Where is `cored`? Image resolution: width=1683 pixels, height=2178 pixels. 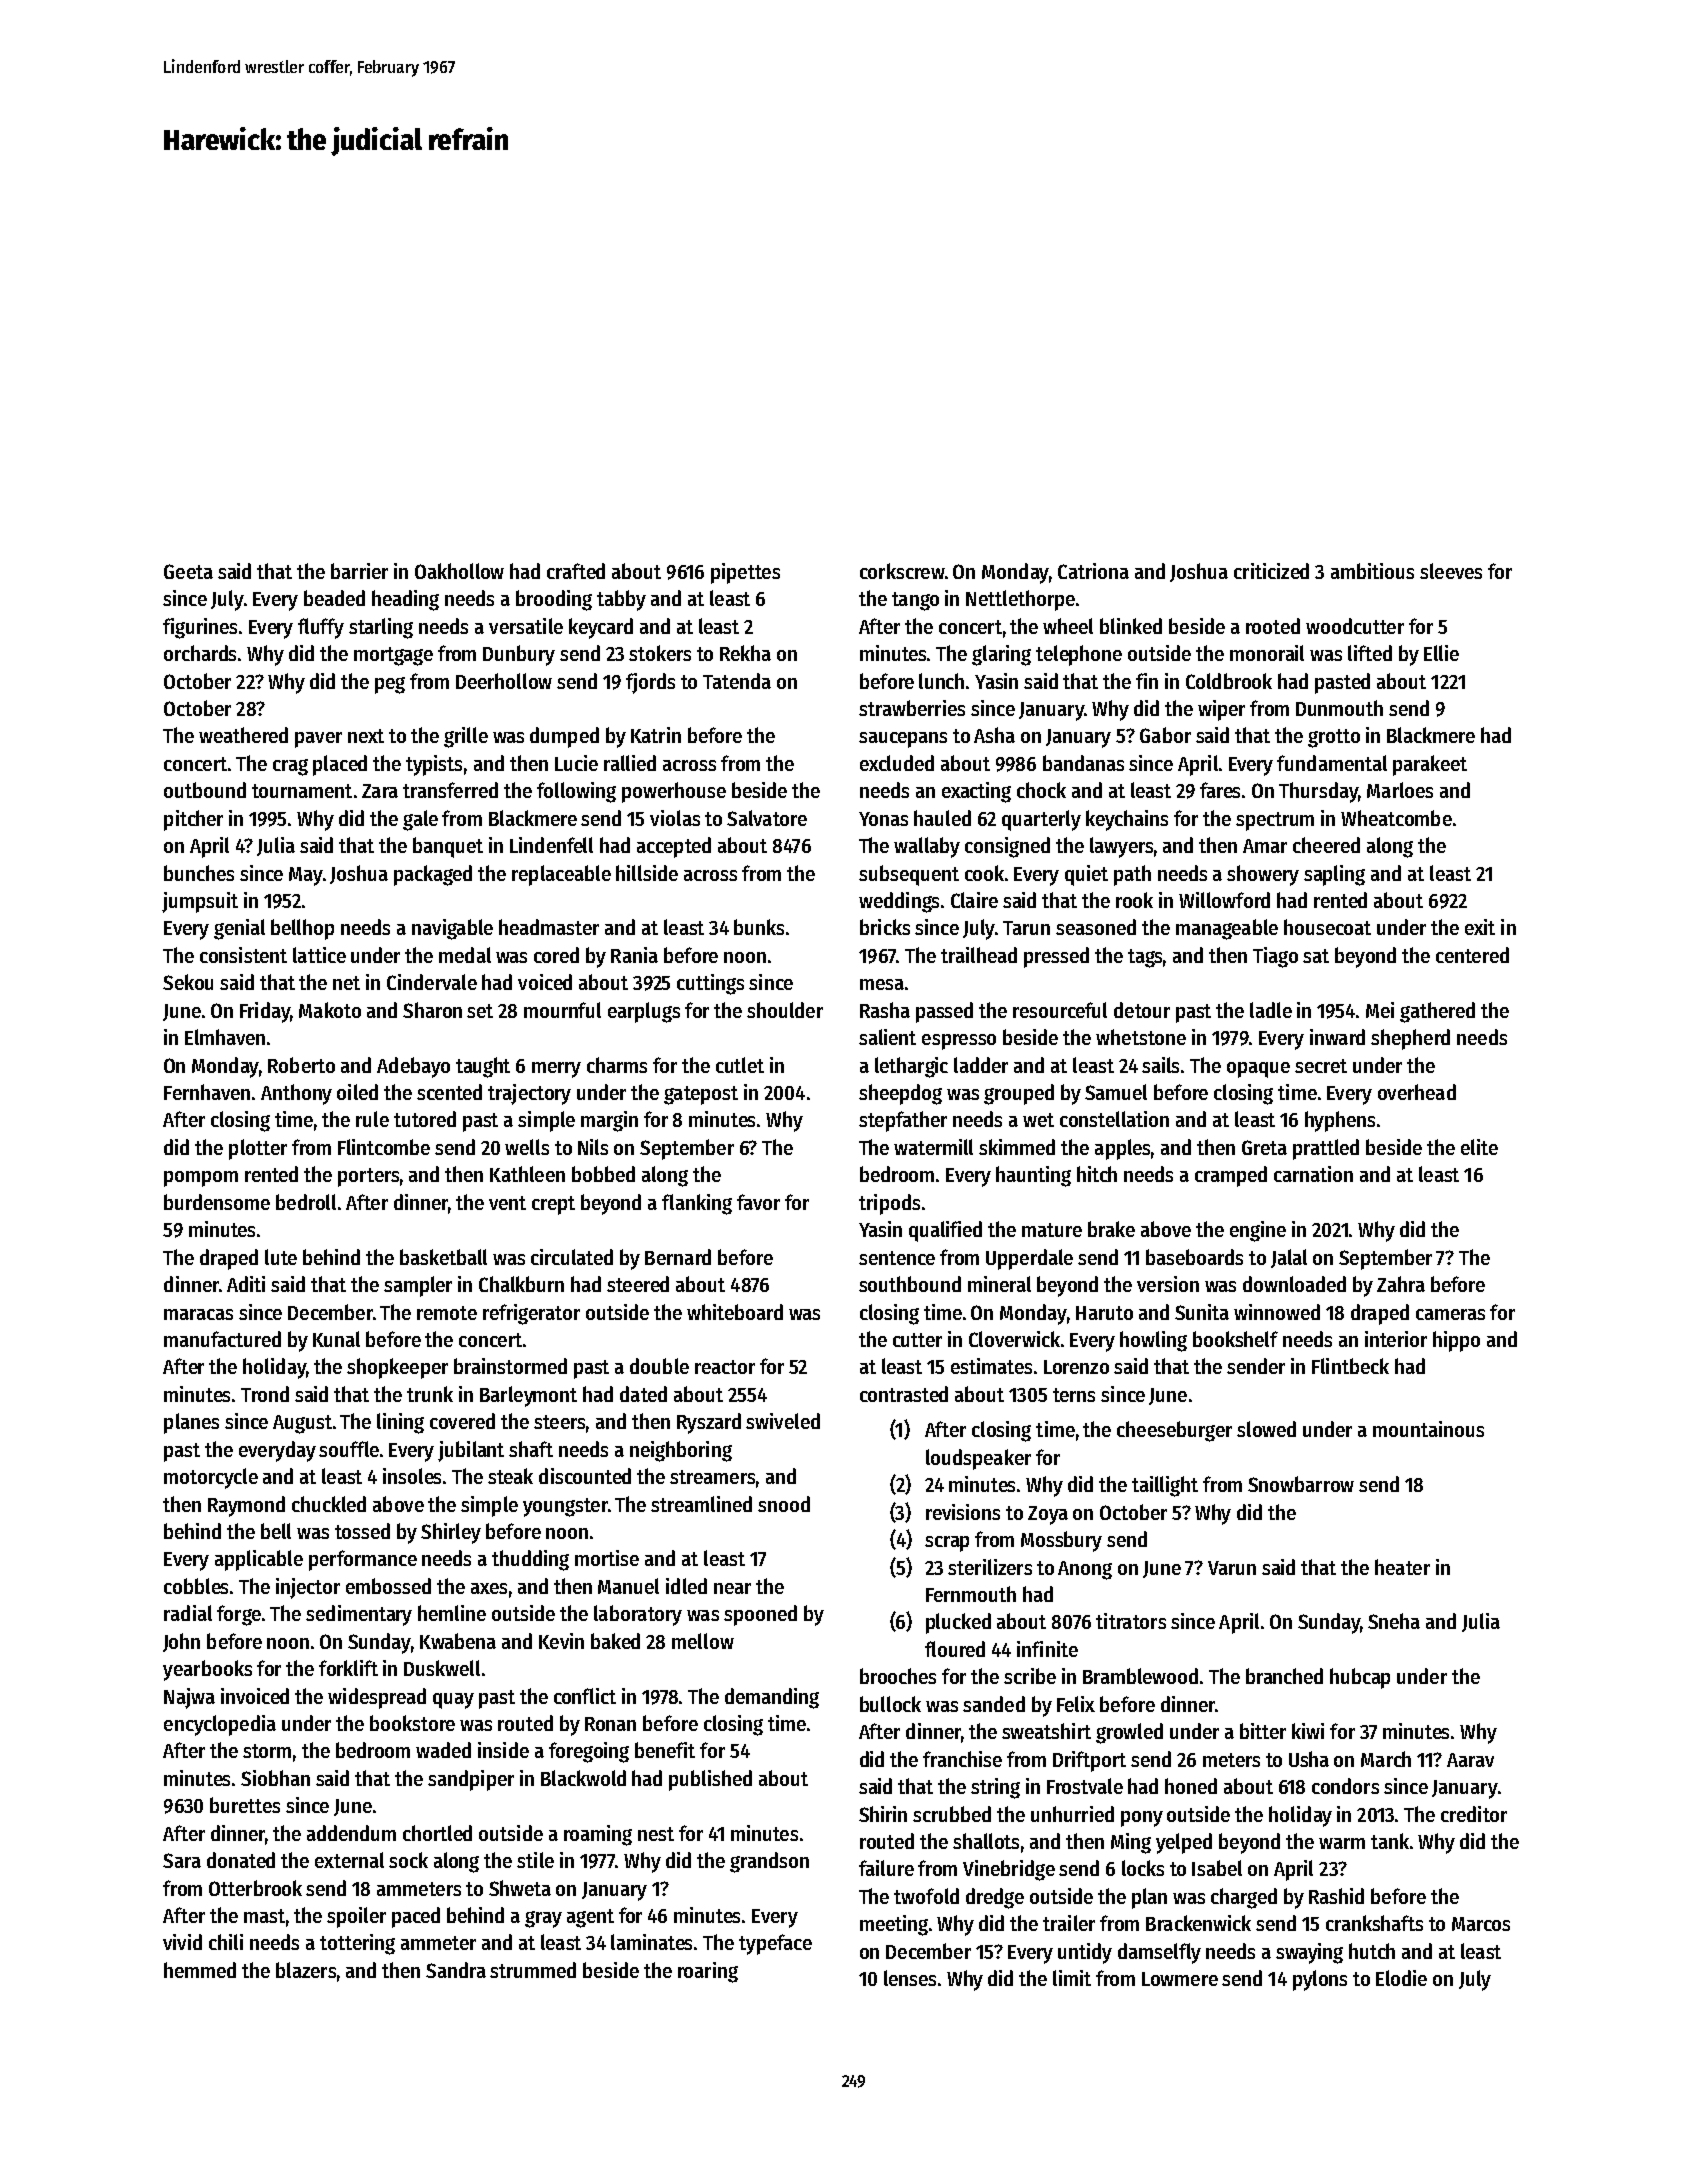 cored is located at coordinates (556, 955).
